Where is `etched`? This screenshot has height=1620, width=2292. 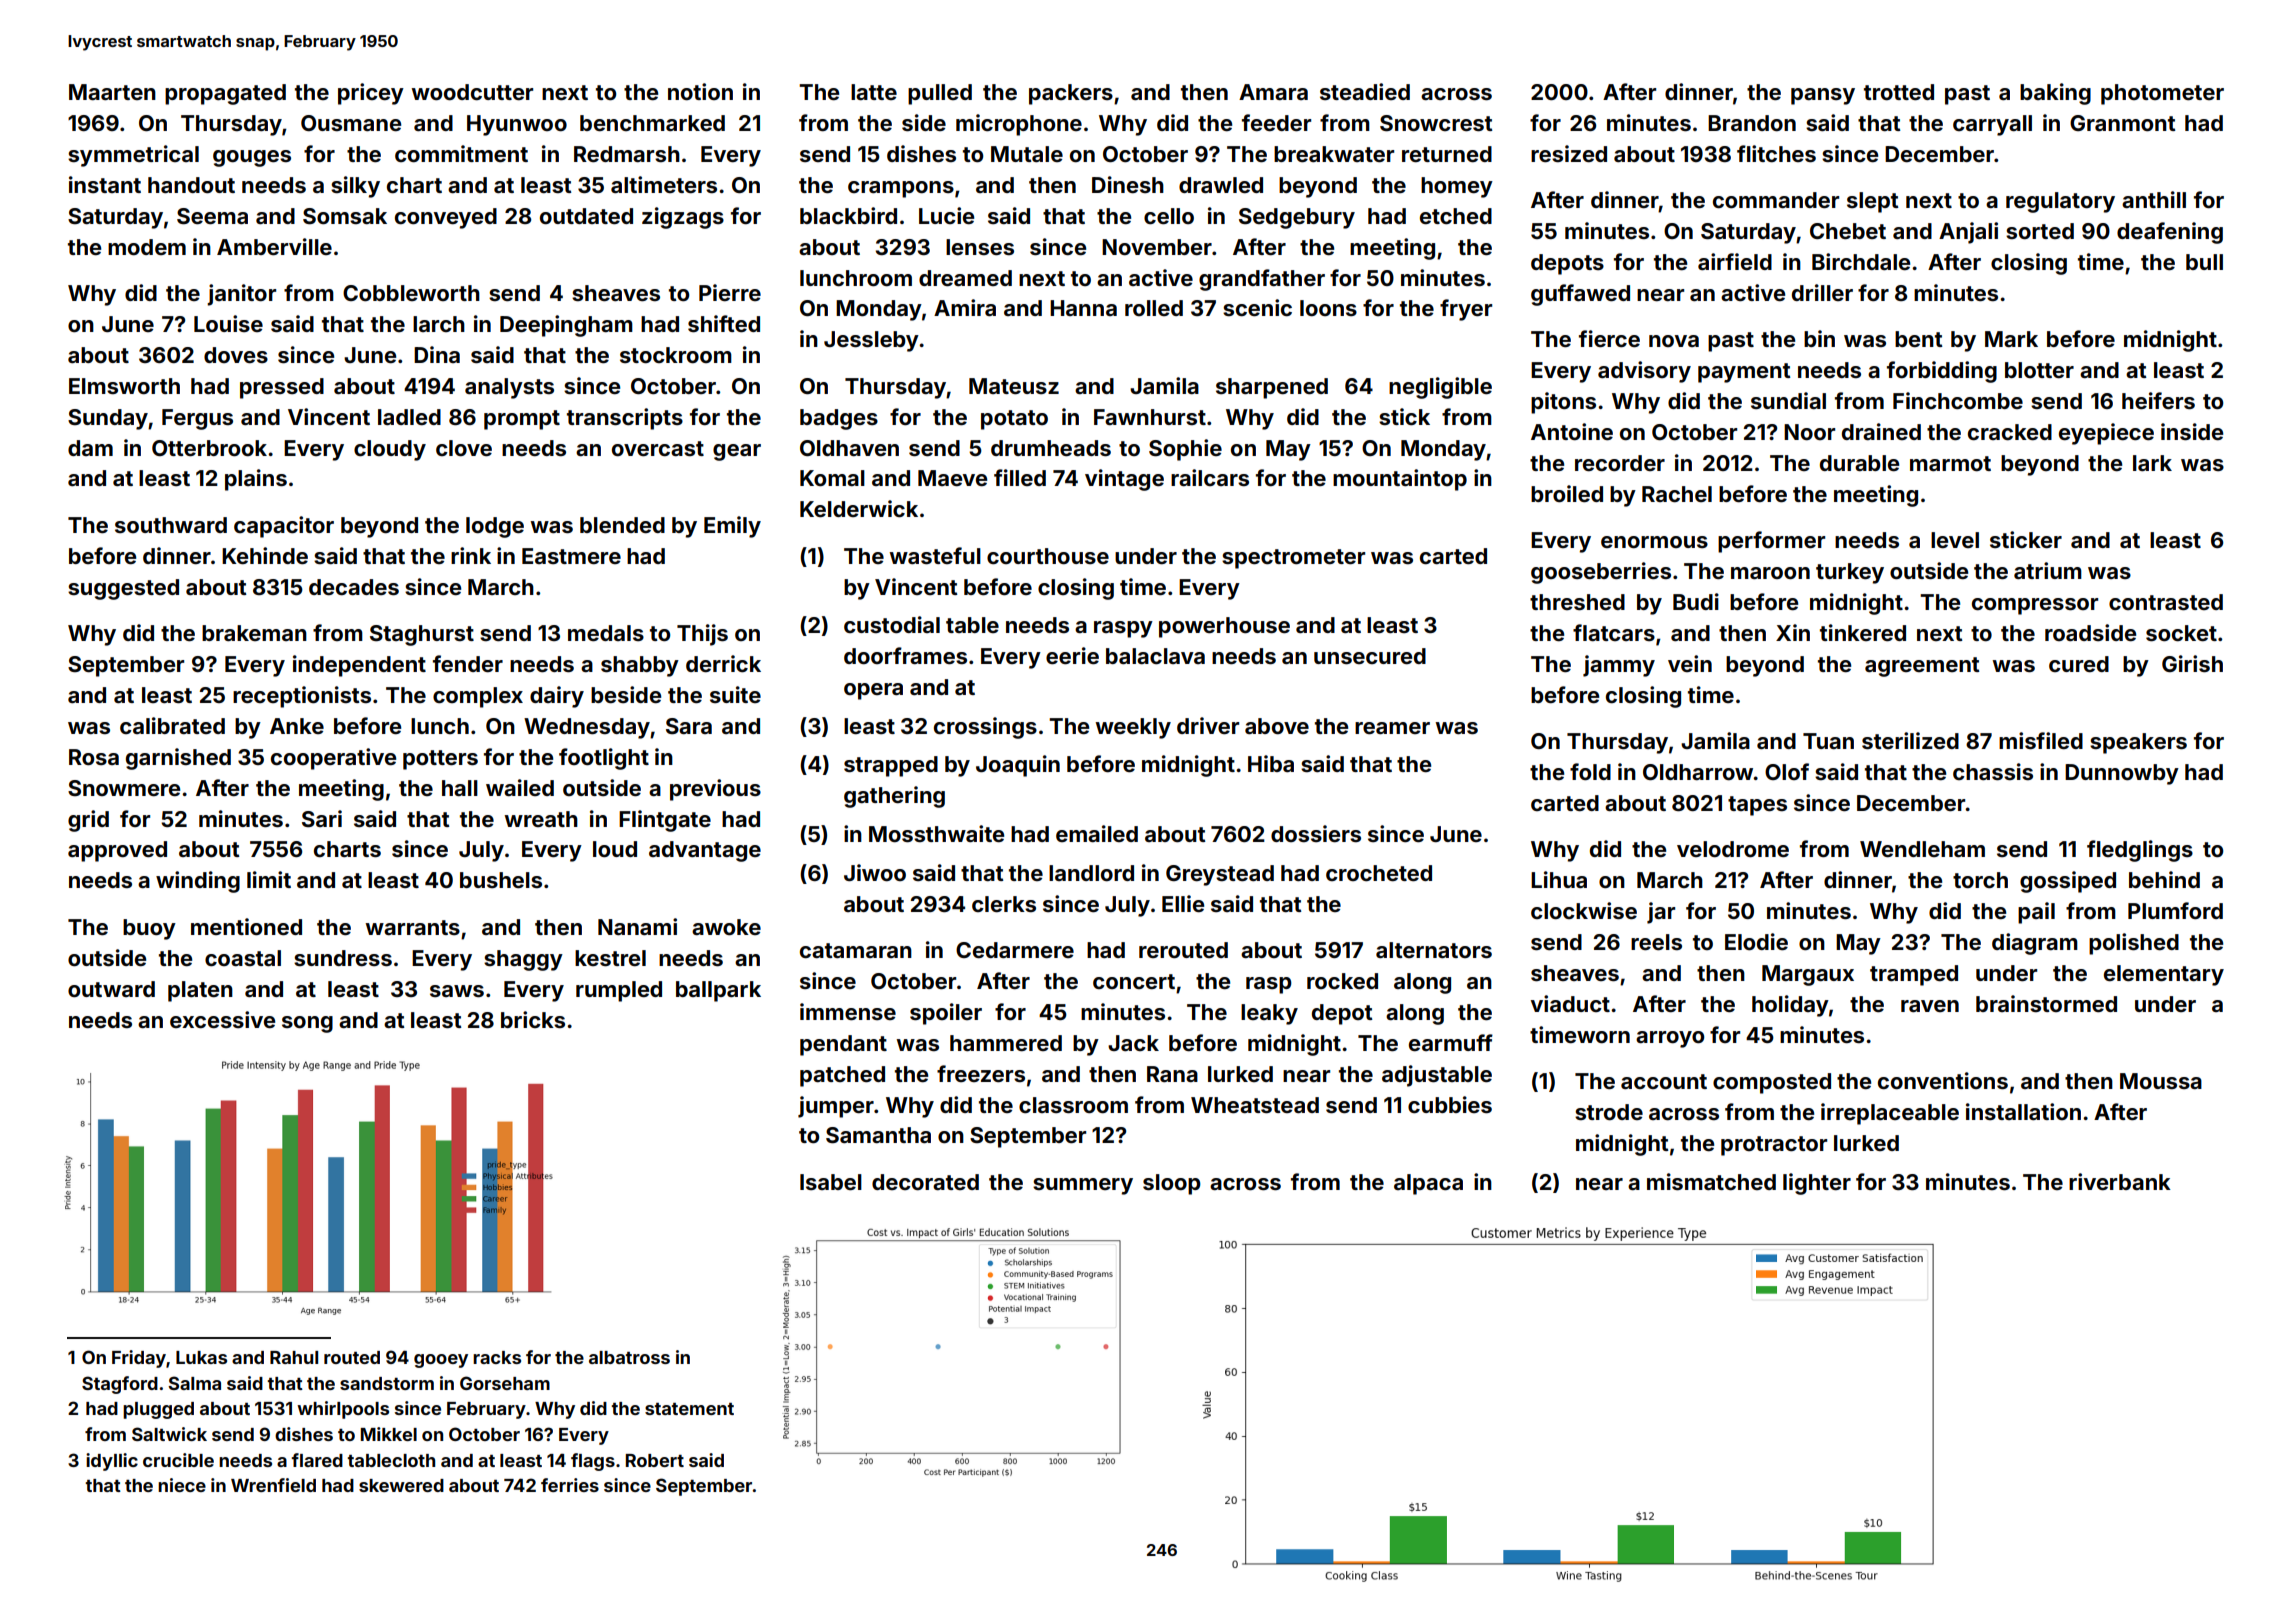 etched is located at coordinates (1456, 216).
